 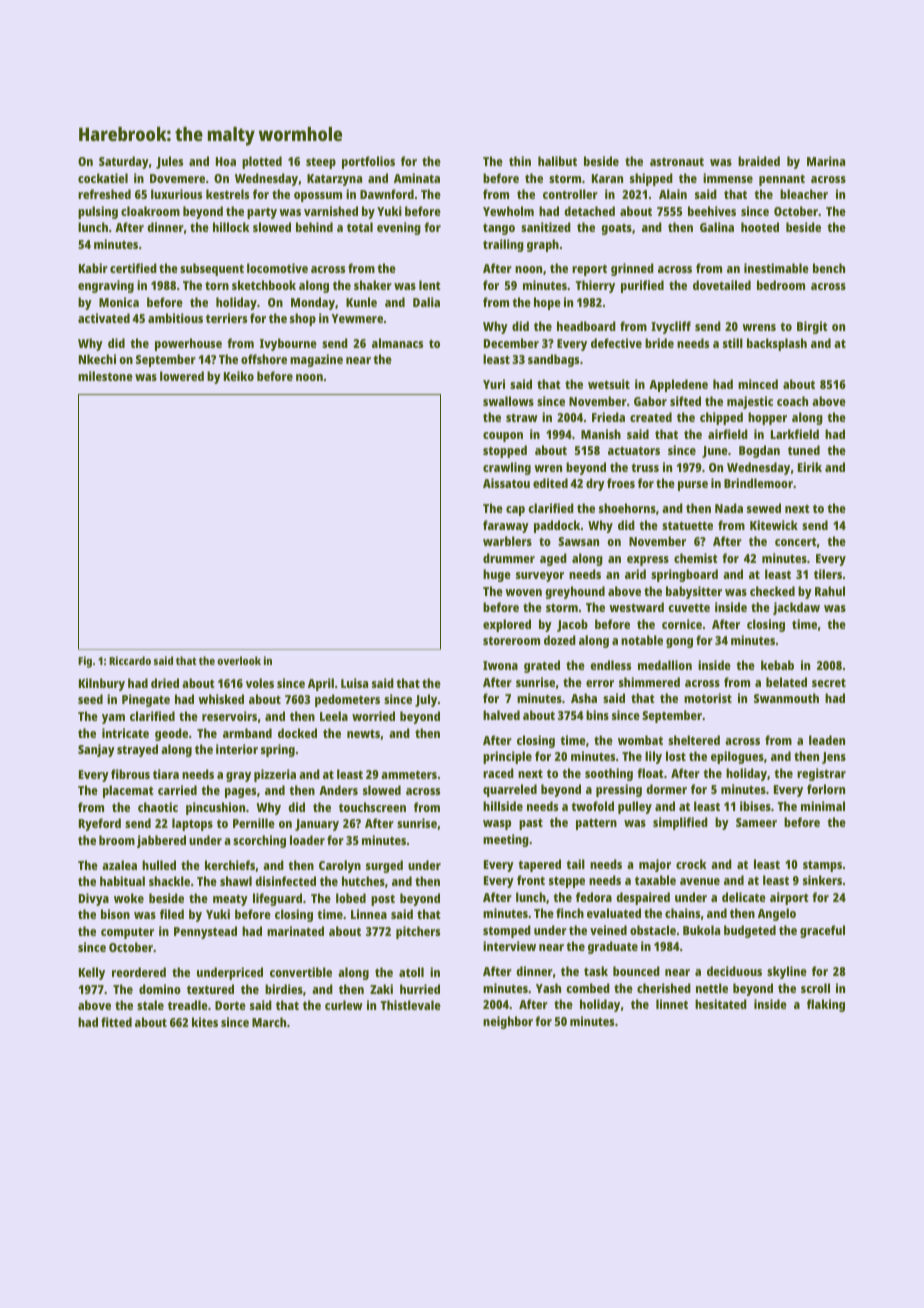 I want to click on lost, so click(x=676, y=756).
